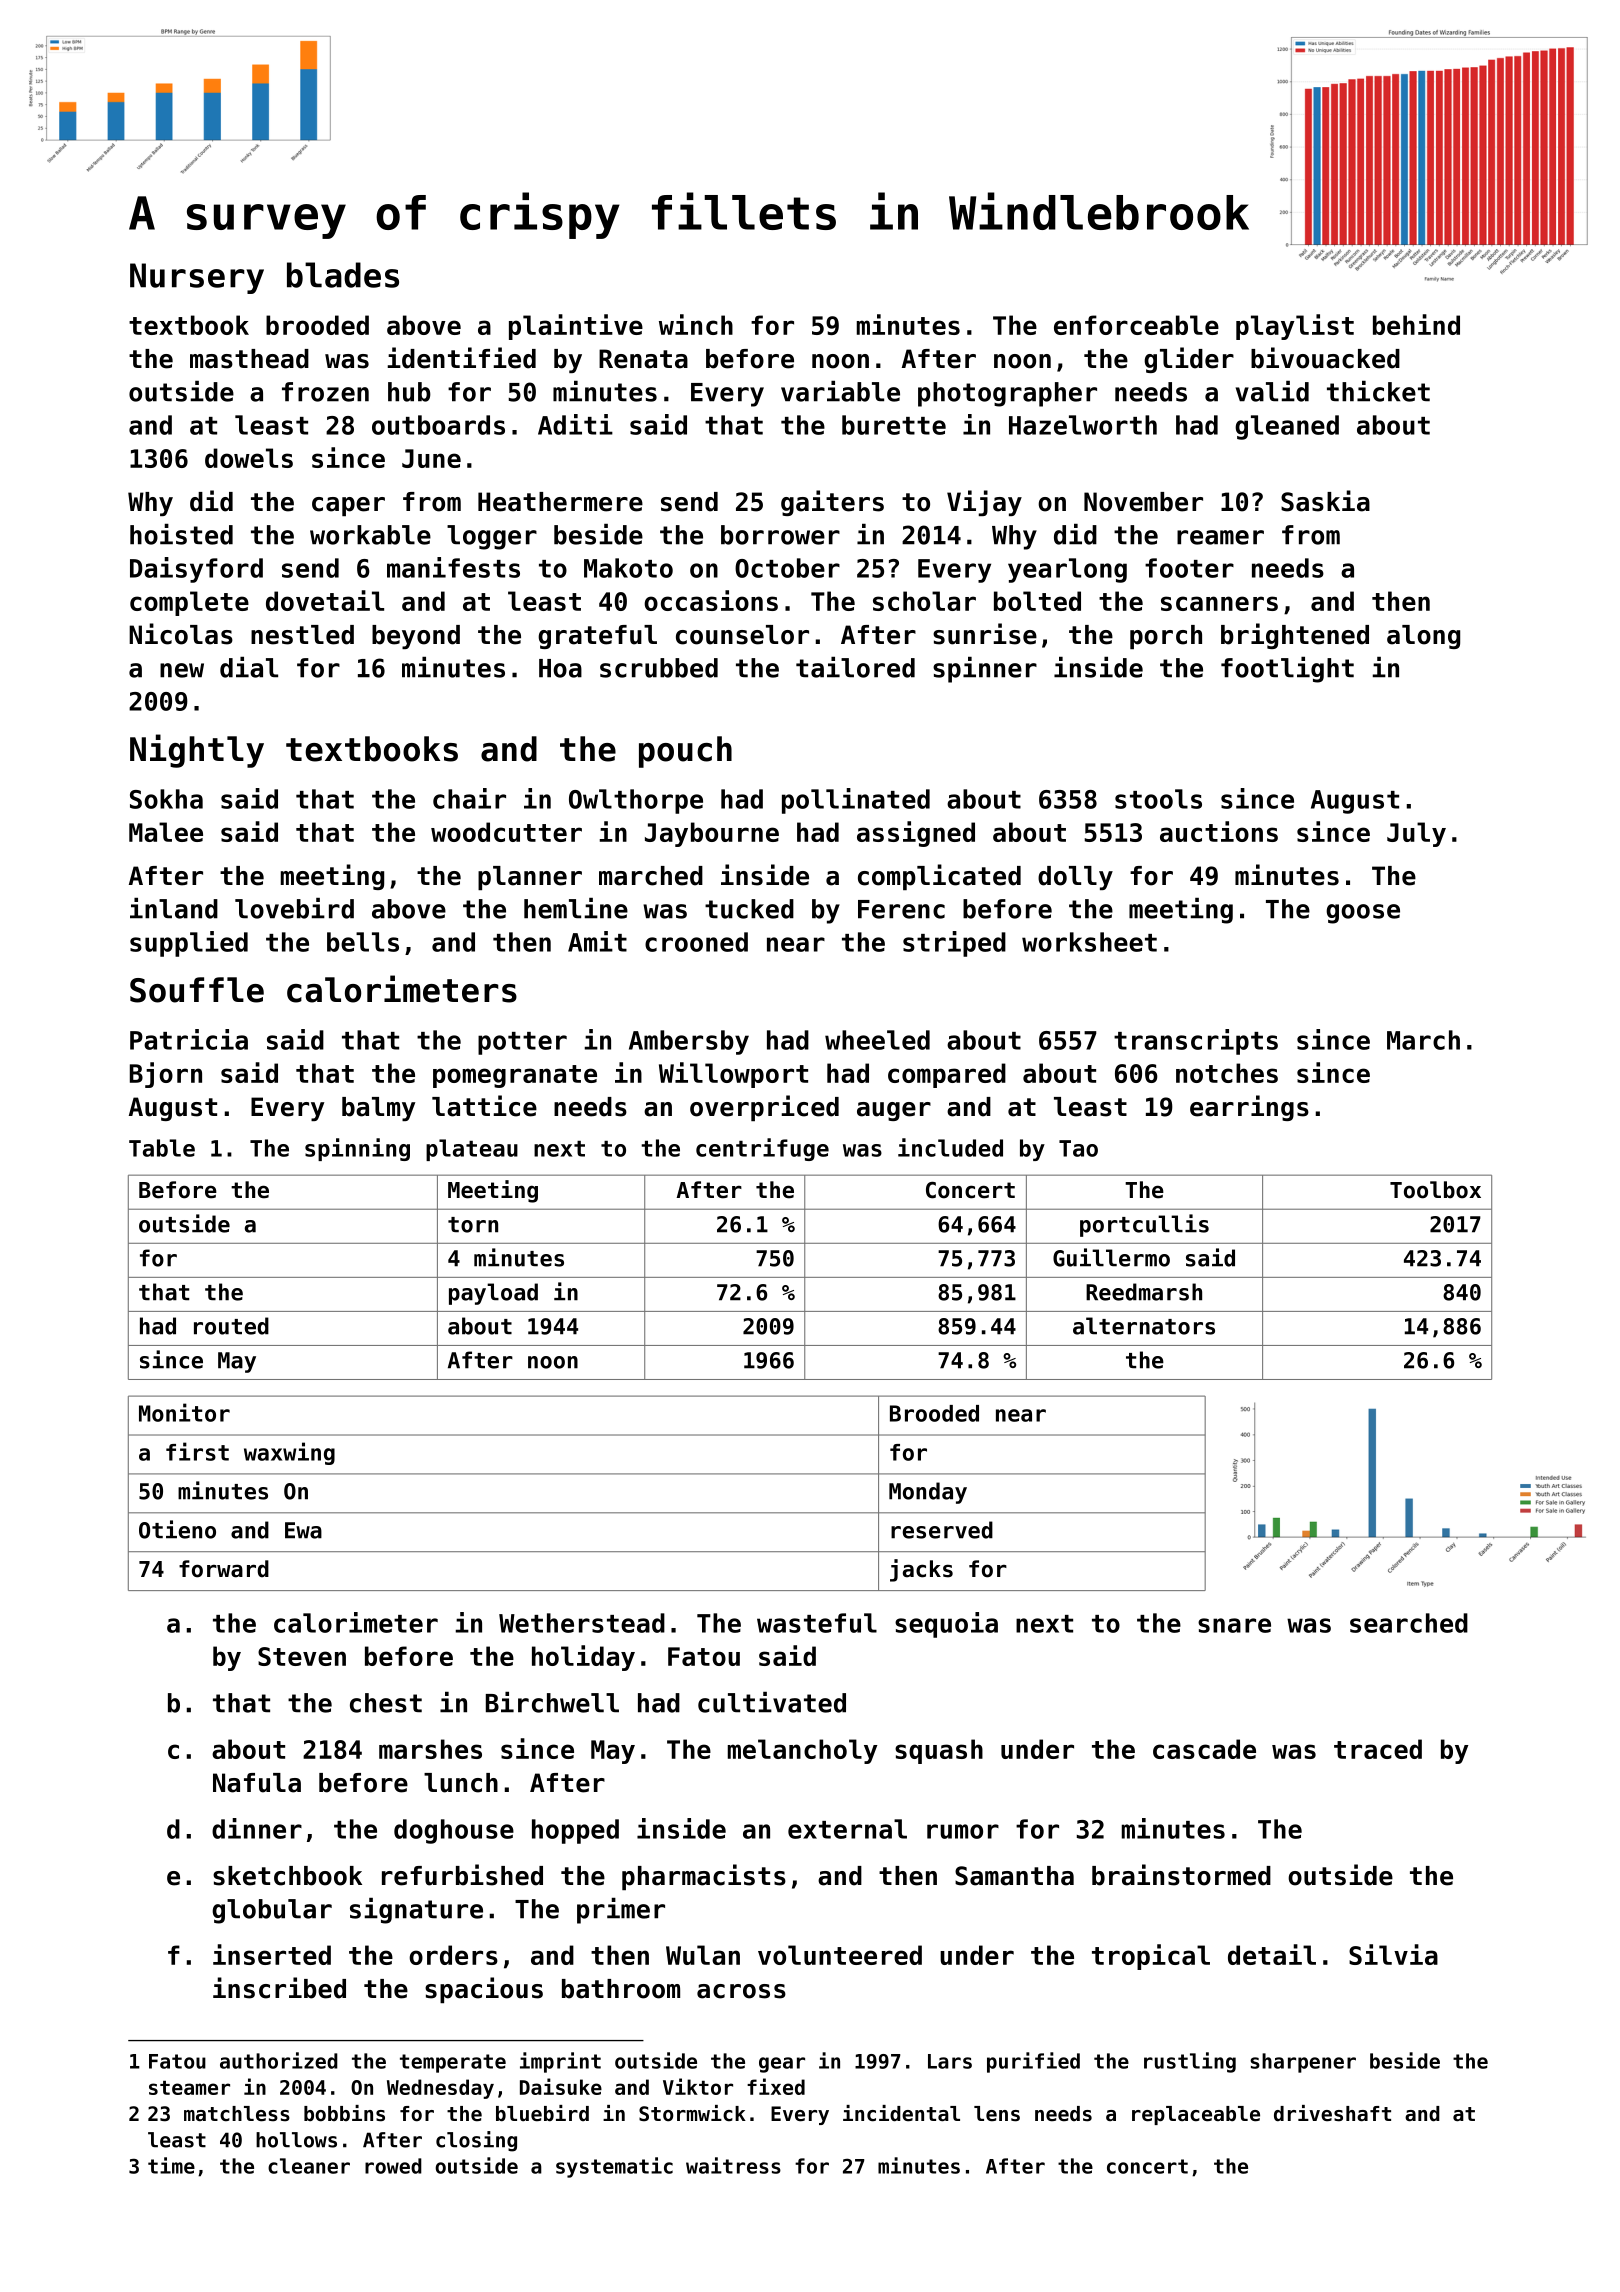 This page has height=2292, width=1620. What do you see at coordinates (856, 801) in the page?
I see `pollinated` at bounding box center [856, 801].
